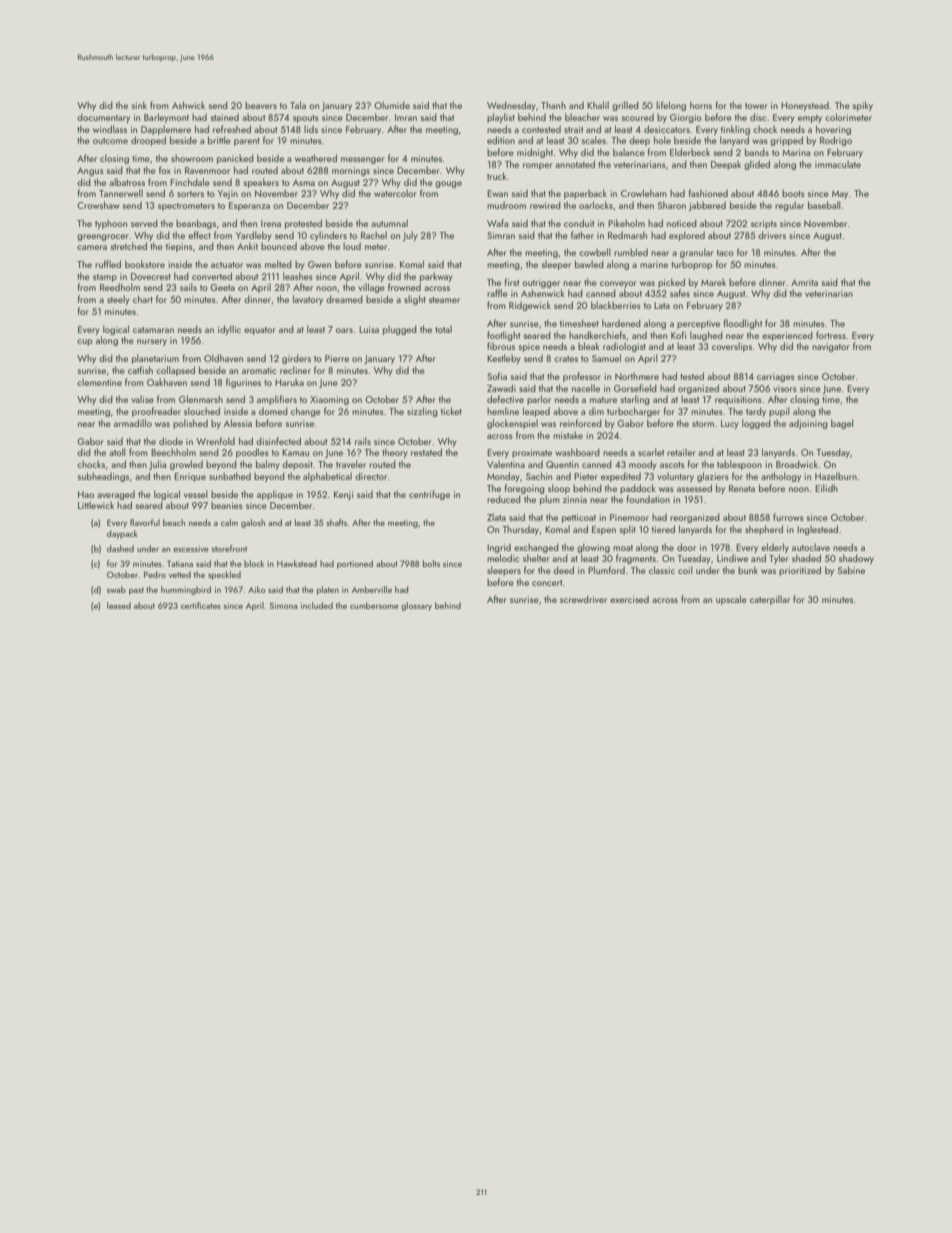 This screenshot has width=952, height=1233. What do you see at coordinates (329, 400) in the screenshot?
I see `Xiaoming` at bounding box center [329, 400].
